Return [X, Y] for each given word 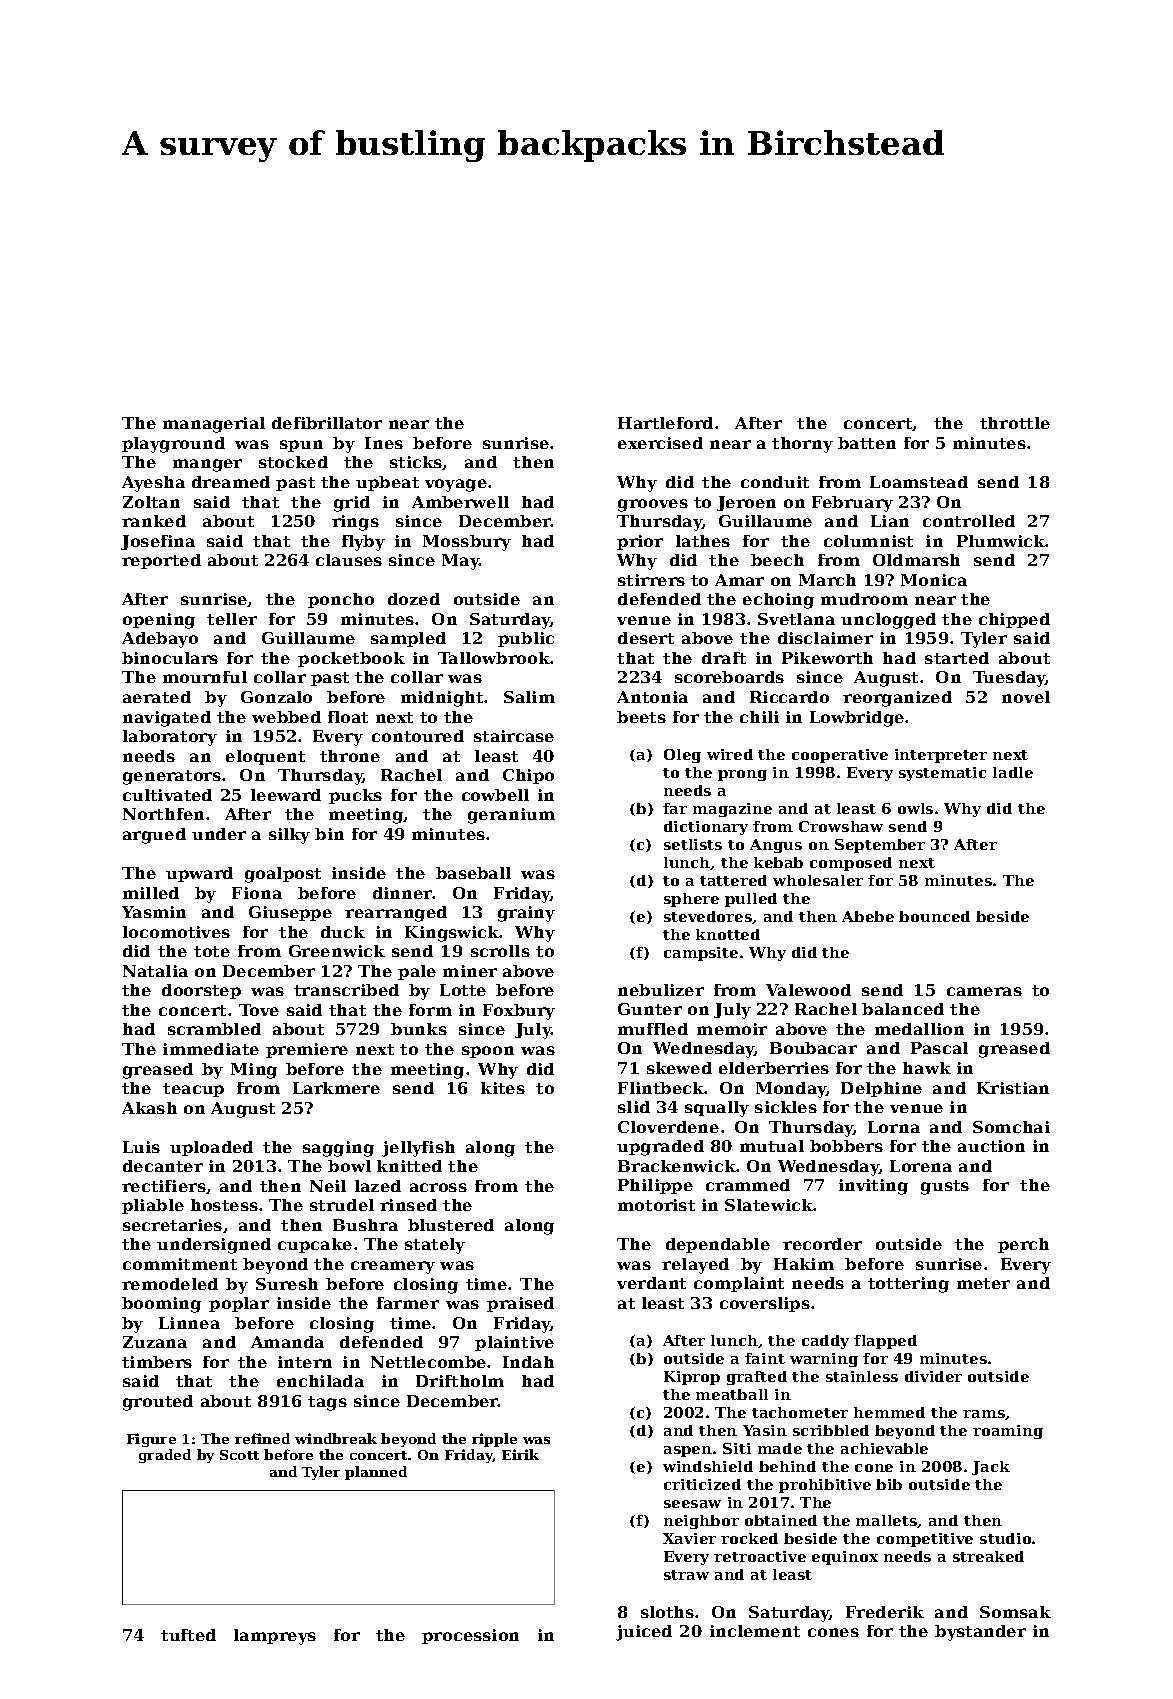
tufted [188, 1635]
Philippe [655, 1186]
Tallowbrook [494, 658]
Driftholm [460, 1381]
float [348, 717]
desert [646, 638]
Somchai [1011, 1127]
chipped [1014, 620]
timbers [157, 1362]
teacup [193, 1090]
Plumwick [1001, 541]
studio [1005, 1538]
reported [161, 561]
